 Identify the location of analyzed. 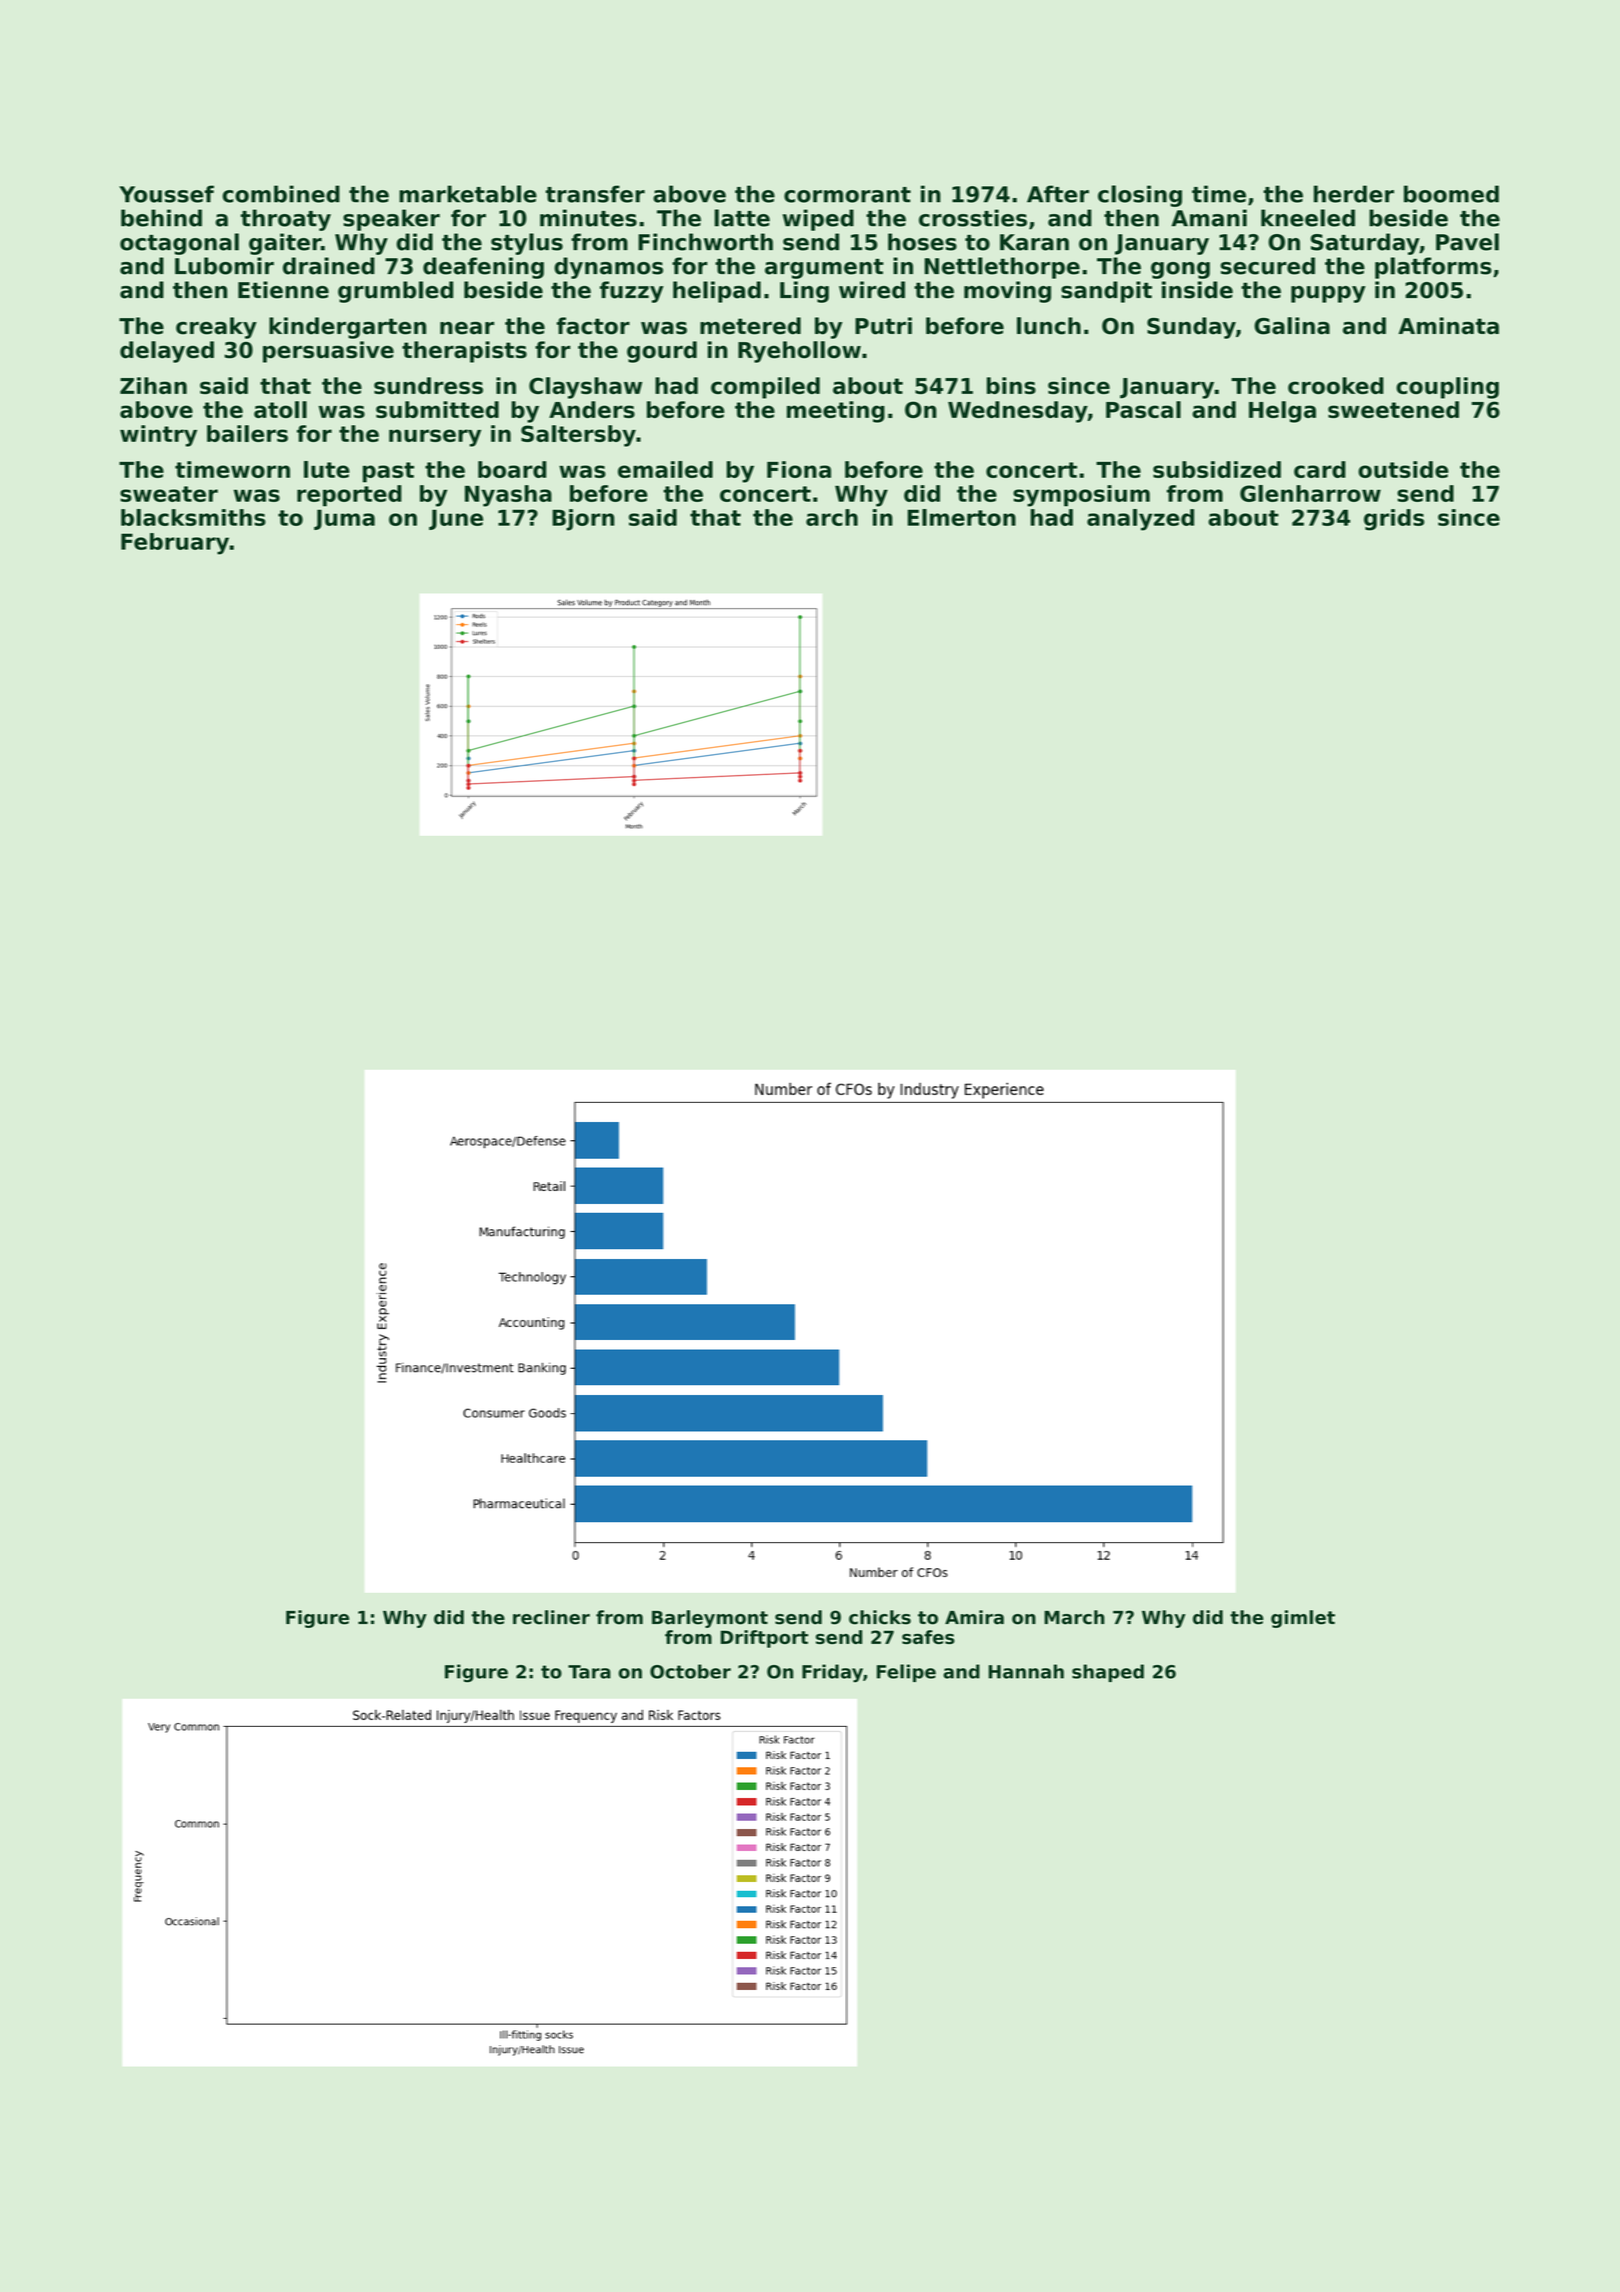
(1140, 520).
